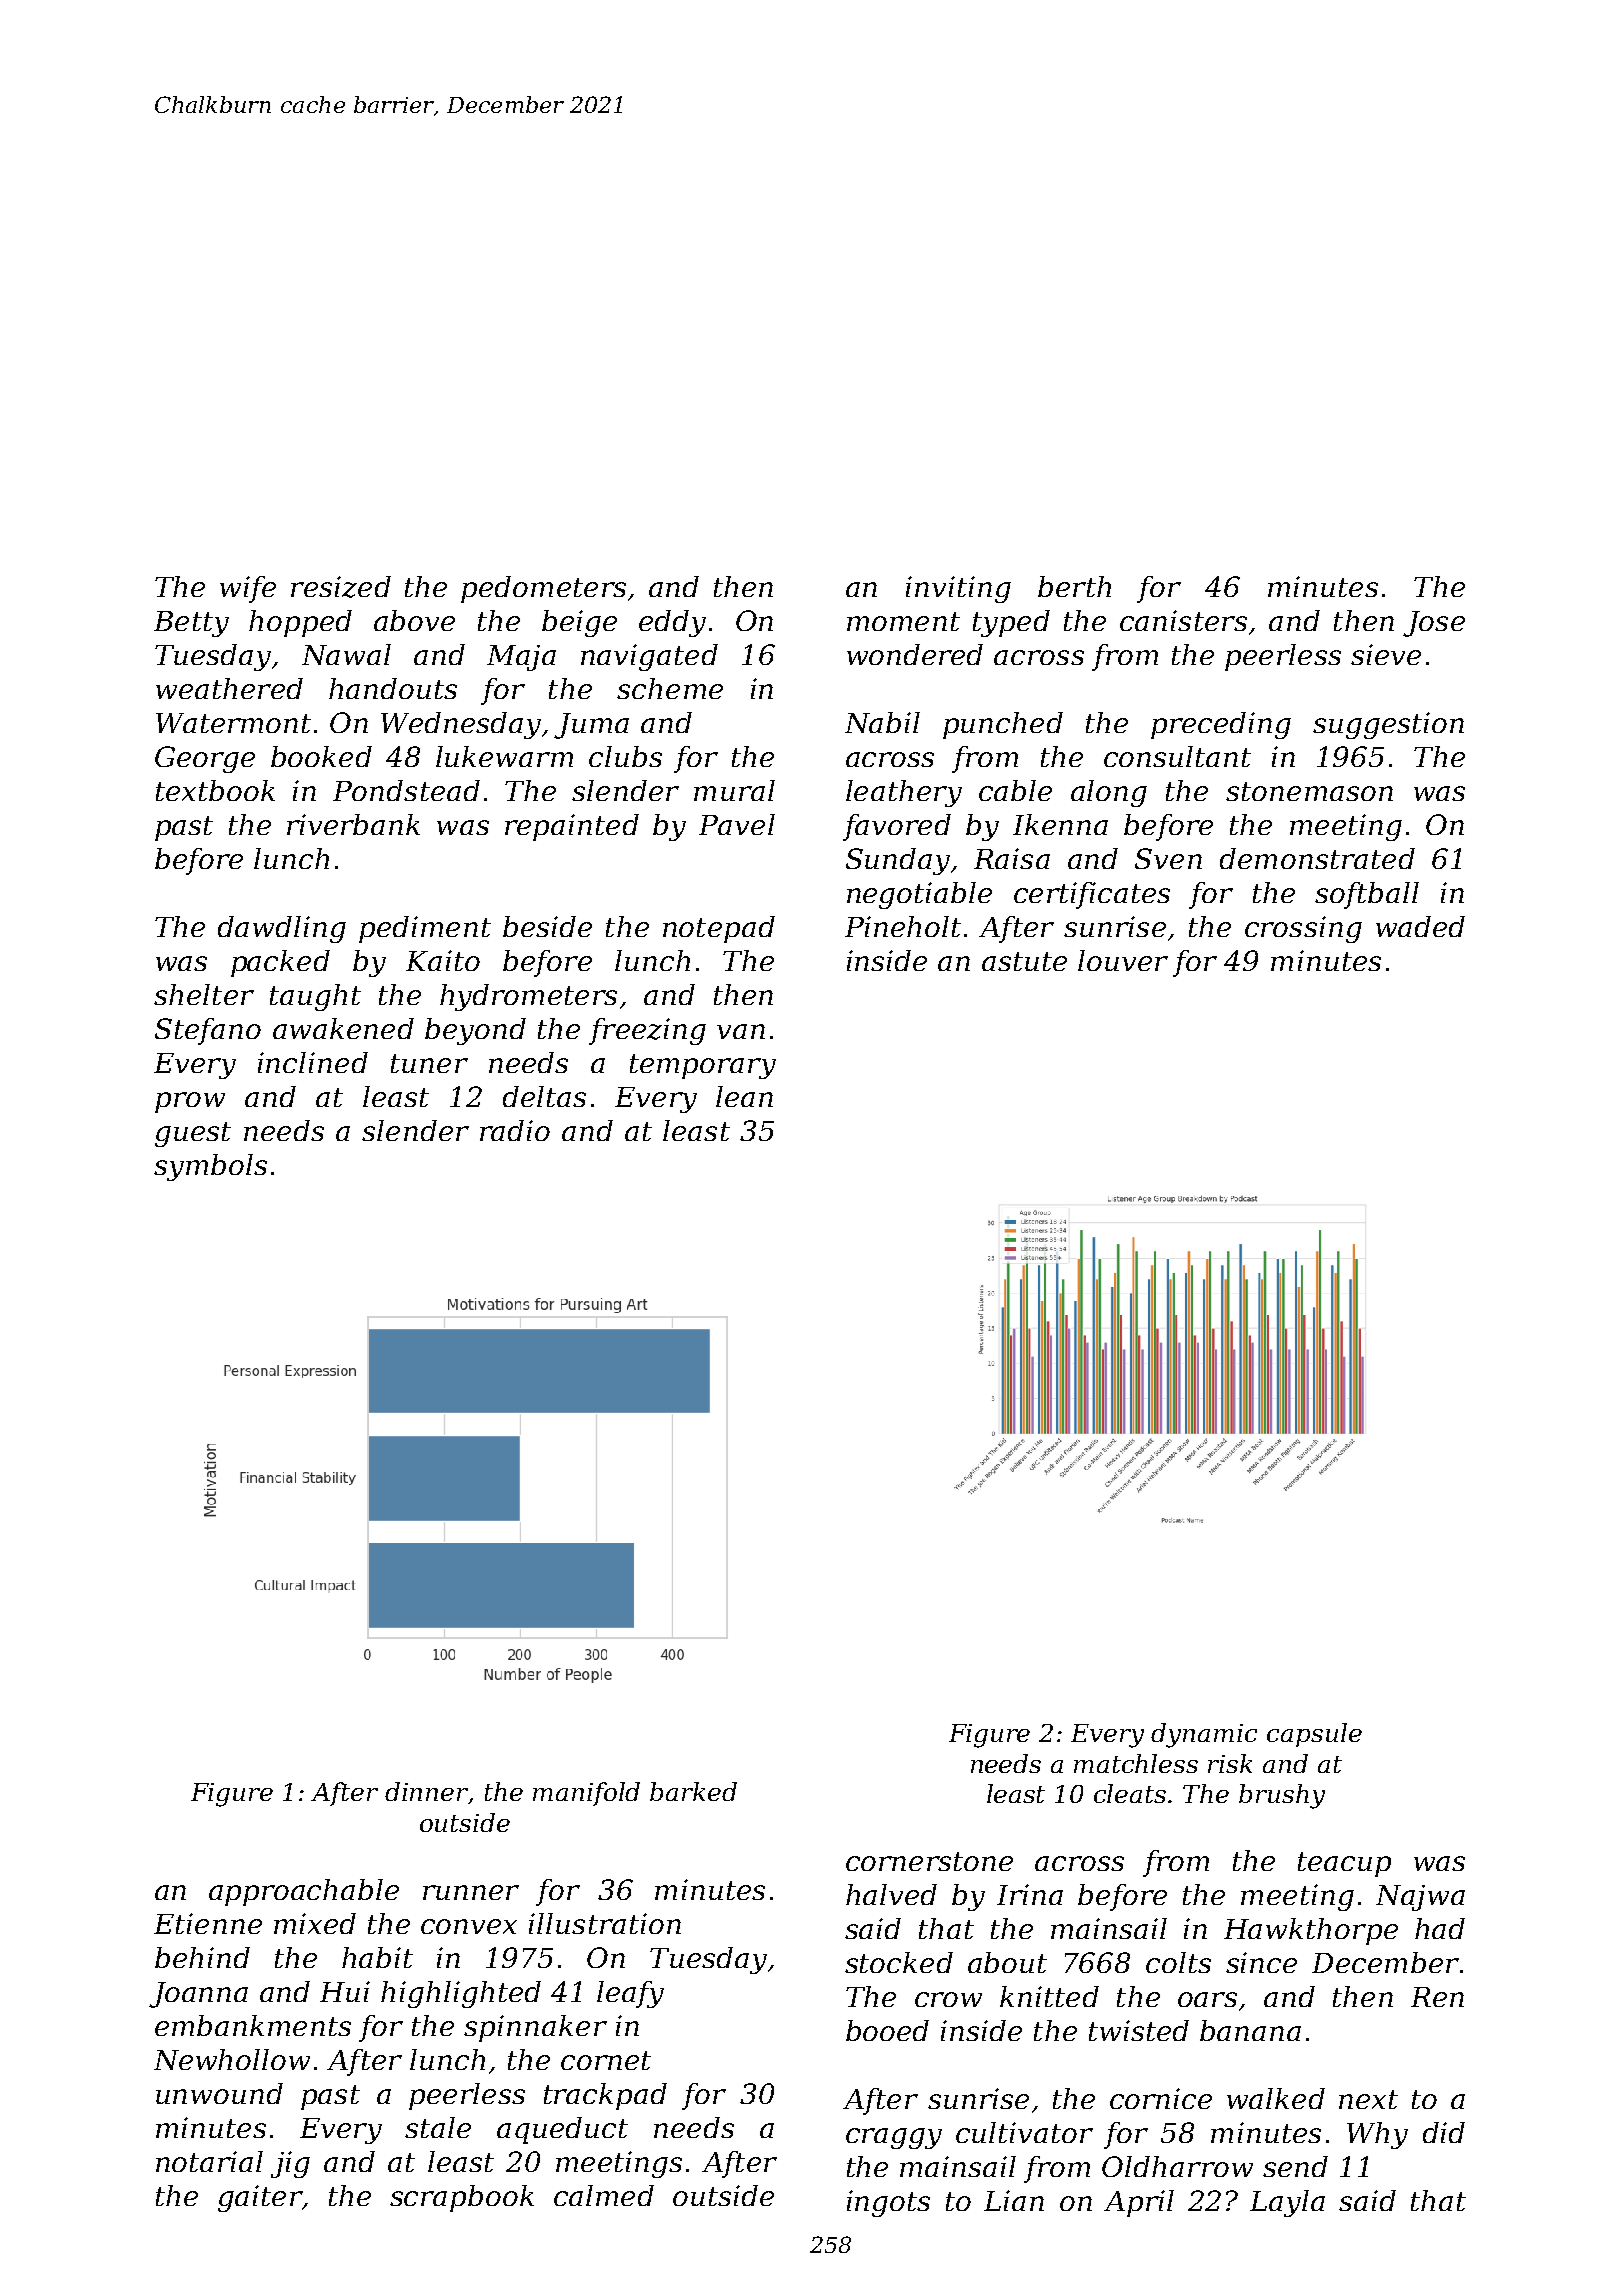 This screenshot has height=2292, width=1620. Describe the element at coordinates (929, 1861) in the screenshot. I see `cornerstone` at that location.
